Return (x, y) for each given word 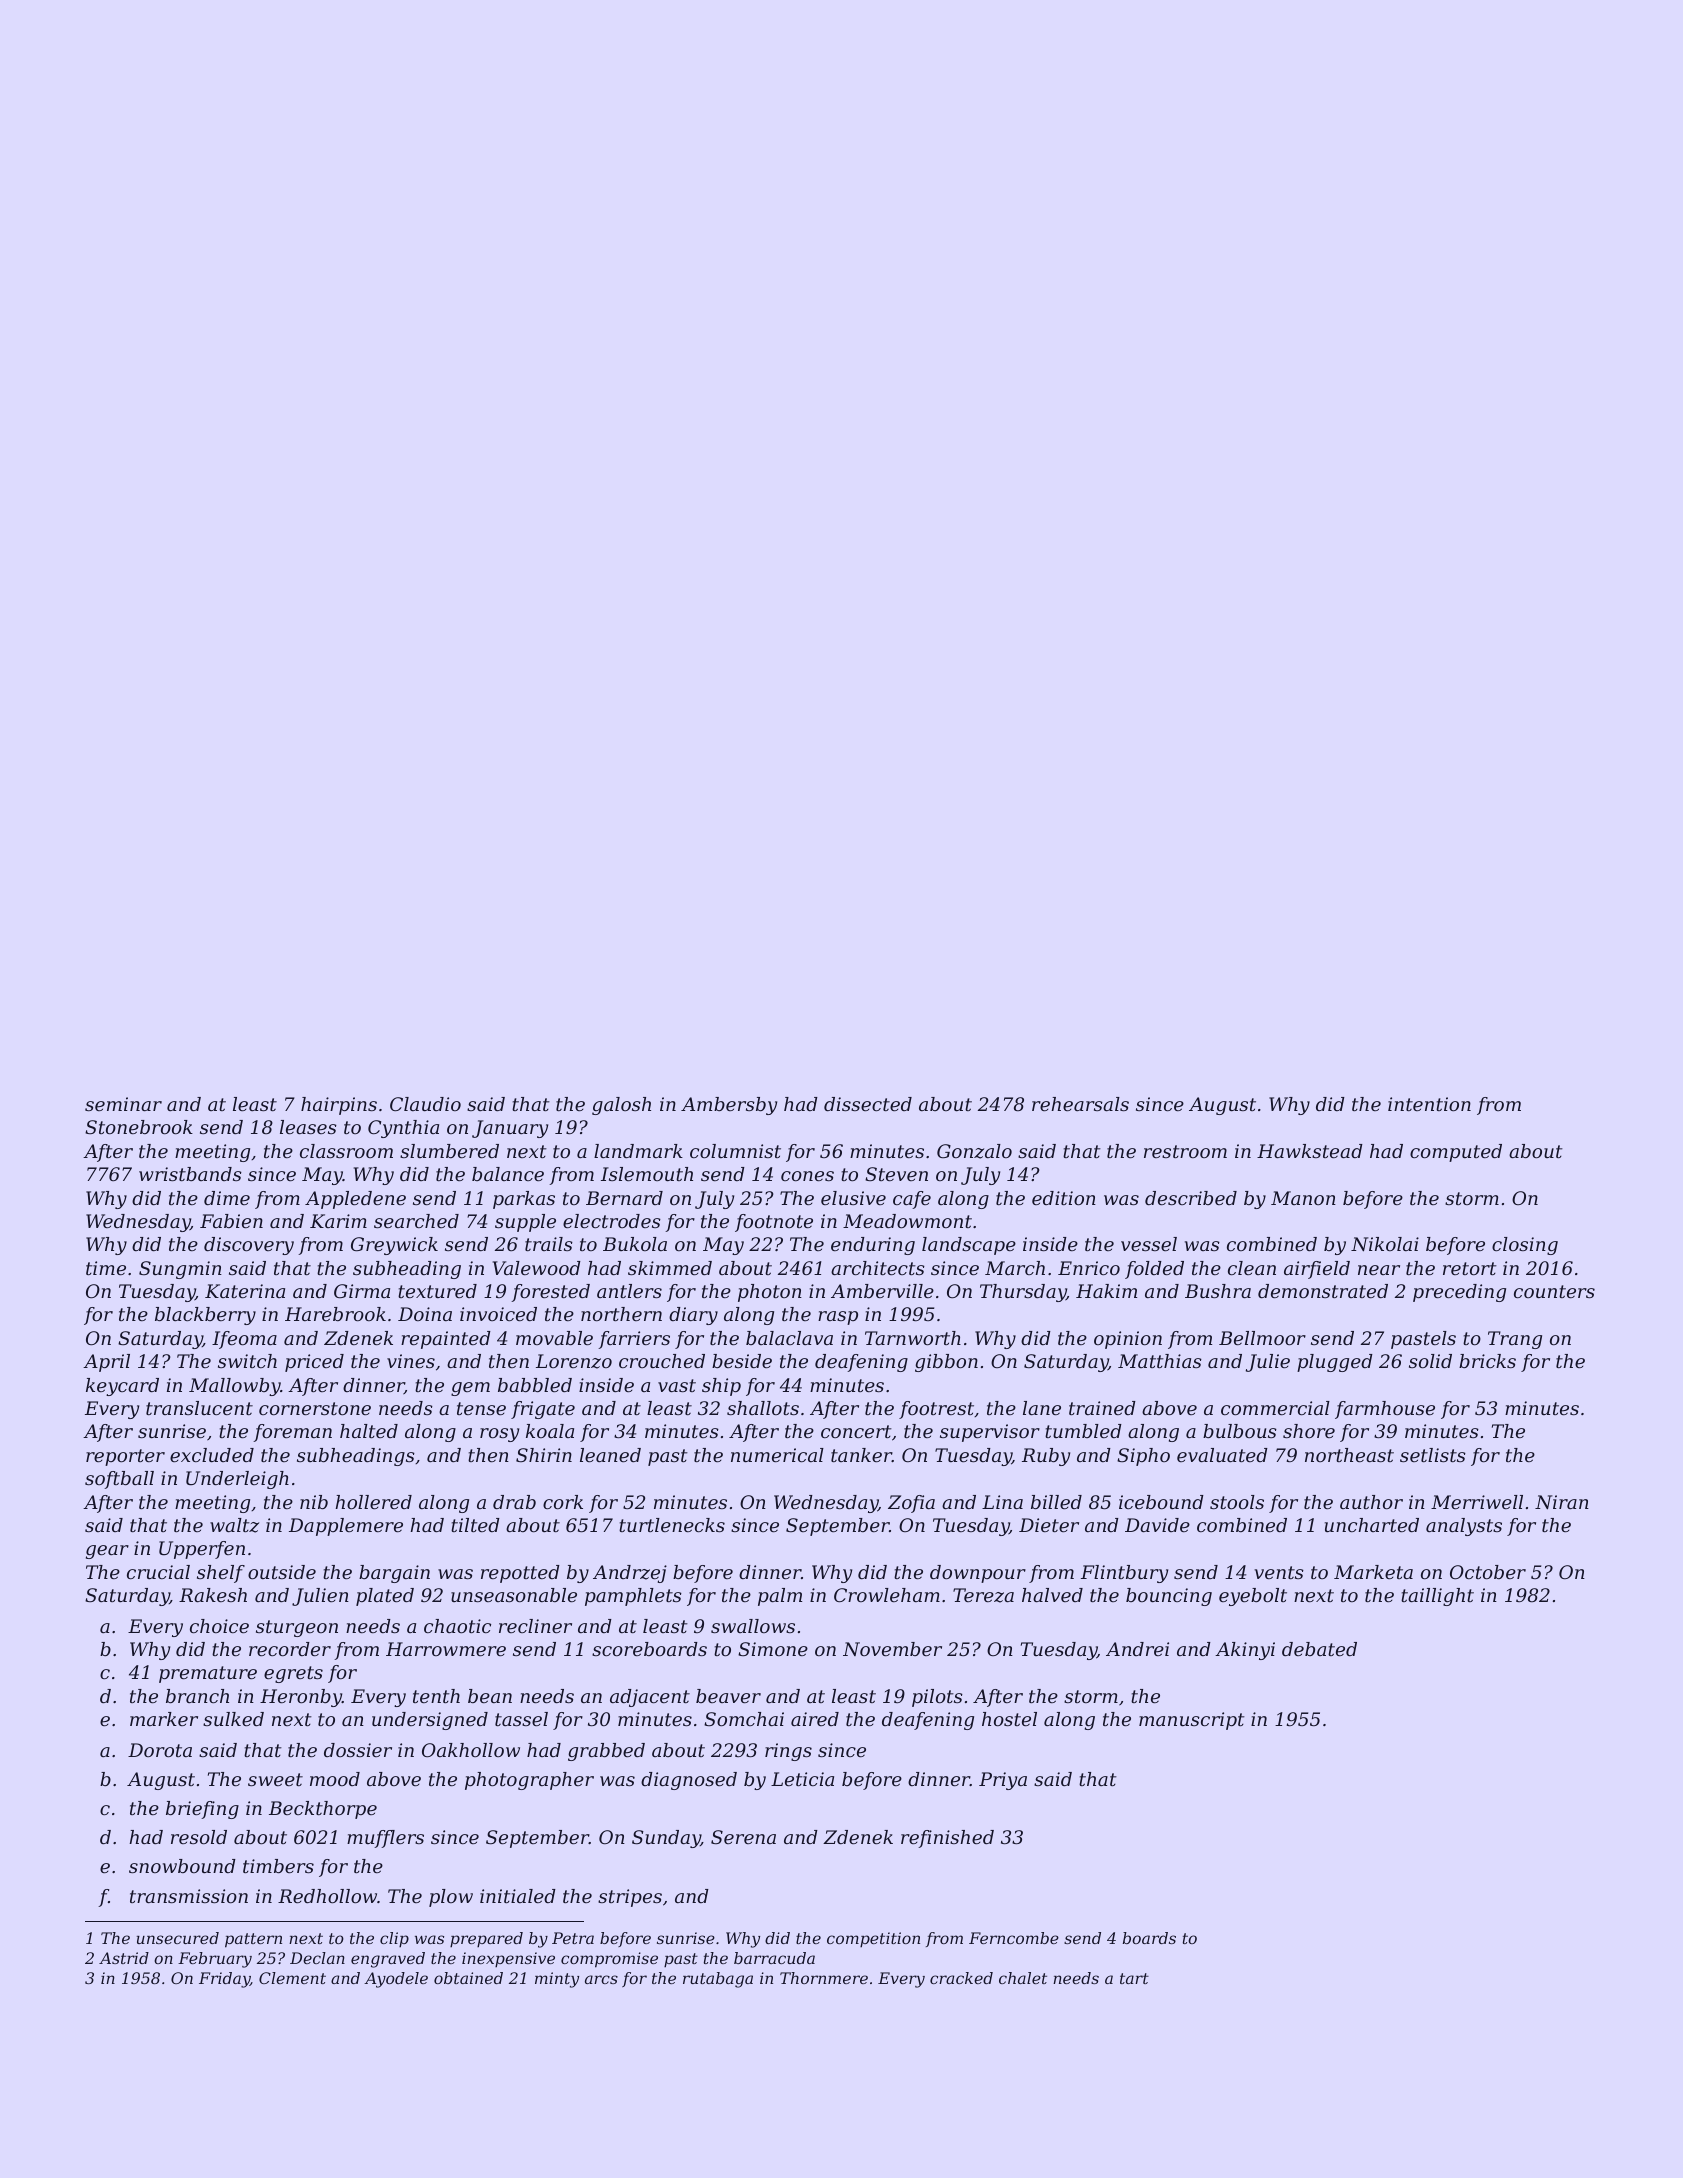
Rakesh (213, 1595)
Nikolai (1385, 1244)
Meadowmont (907, 1221)
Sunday (666, 1839)
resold (199, 1837)
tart (1134, 1978)
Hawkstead (1310, 1151)
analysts (1464, 1527)
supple (525, 1223)
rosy (499, 1435)
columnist (735, 1151)
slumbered (449, 1151)
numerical (777, 1455)
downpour (978, 1574)
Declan (317, 1958)
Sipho (1143, 1457)
